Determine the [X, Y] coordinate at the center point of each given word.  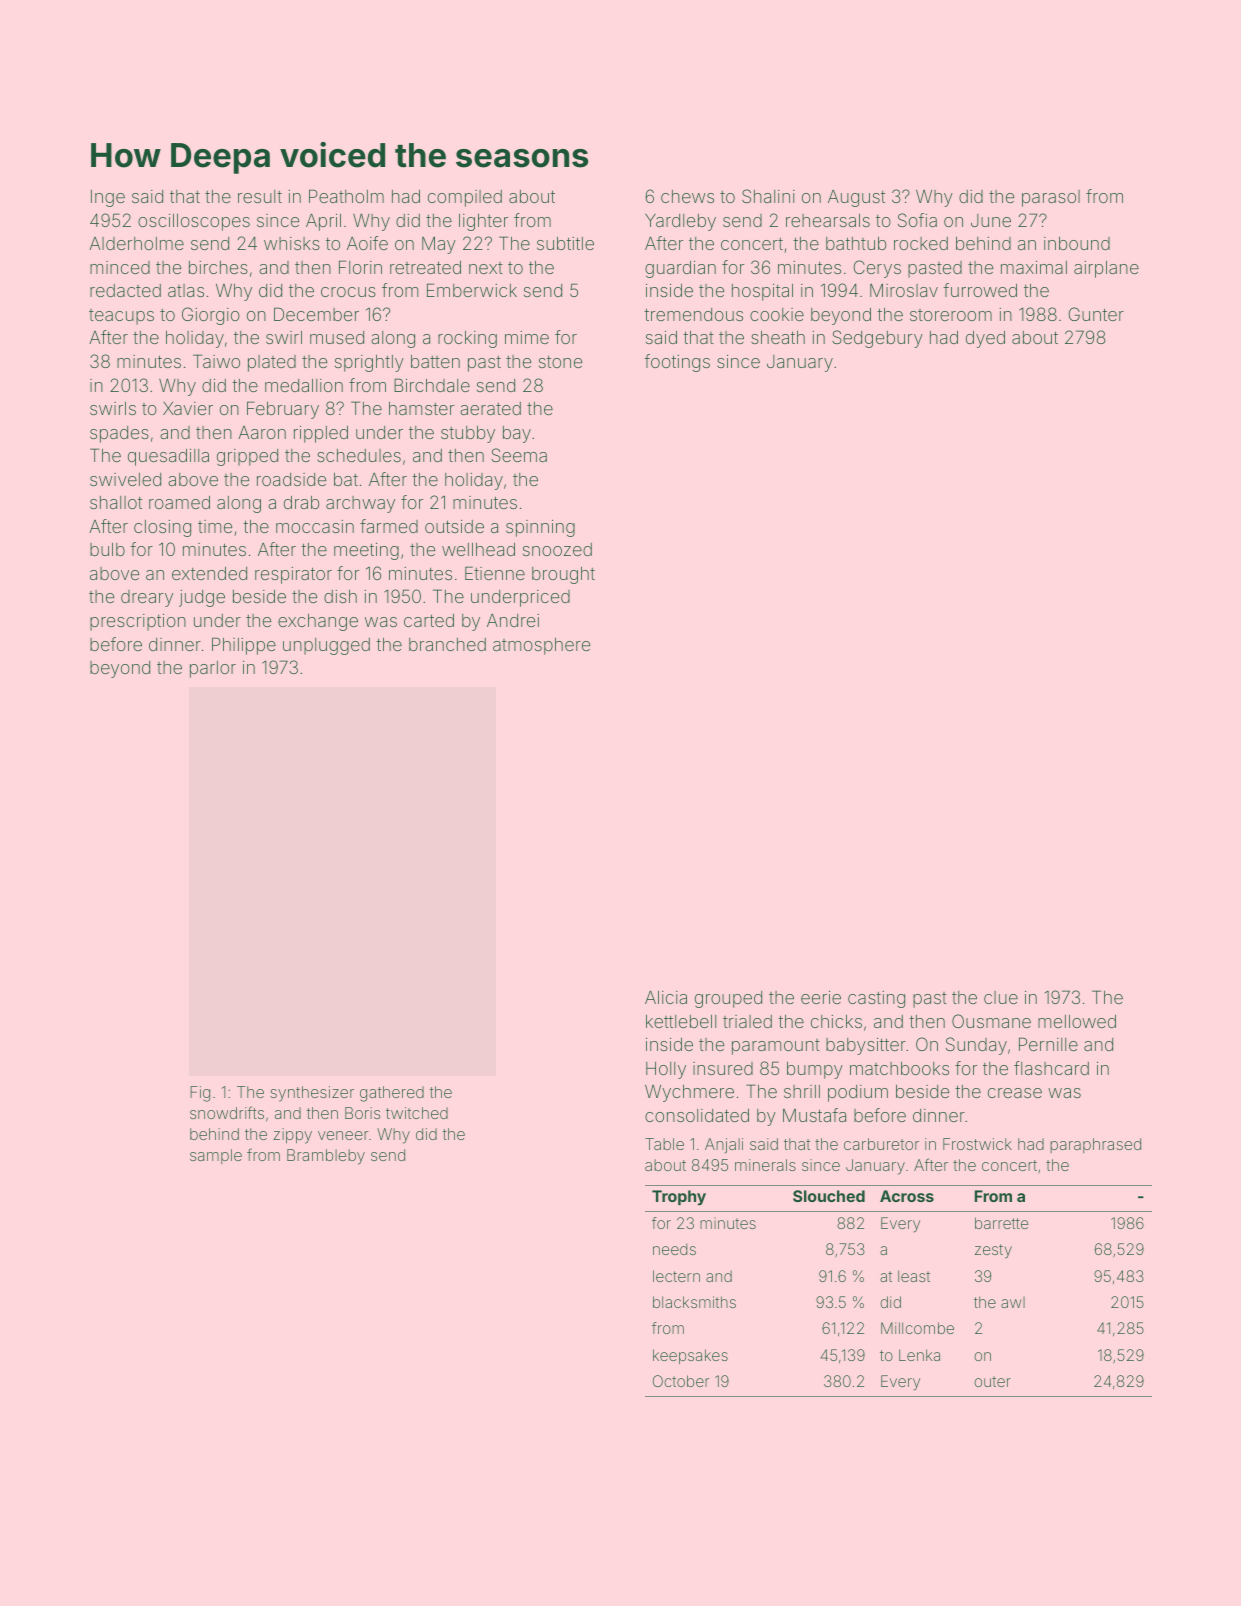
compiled [465, 198]
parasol [1051, 198]
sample [216, 1156]
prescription [138, 622]
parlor [213, 669]
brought [563, 575]
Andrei [513, 620]
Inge [108, 198]
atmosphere [541, 646]
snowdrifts [227, 1112]
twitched [417, 1113]
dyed [985, 339]
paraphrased [1095, 1145]
